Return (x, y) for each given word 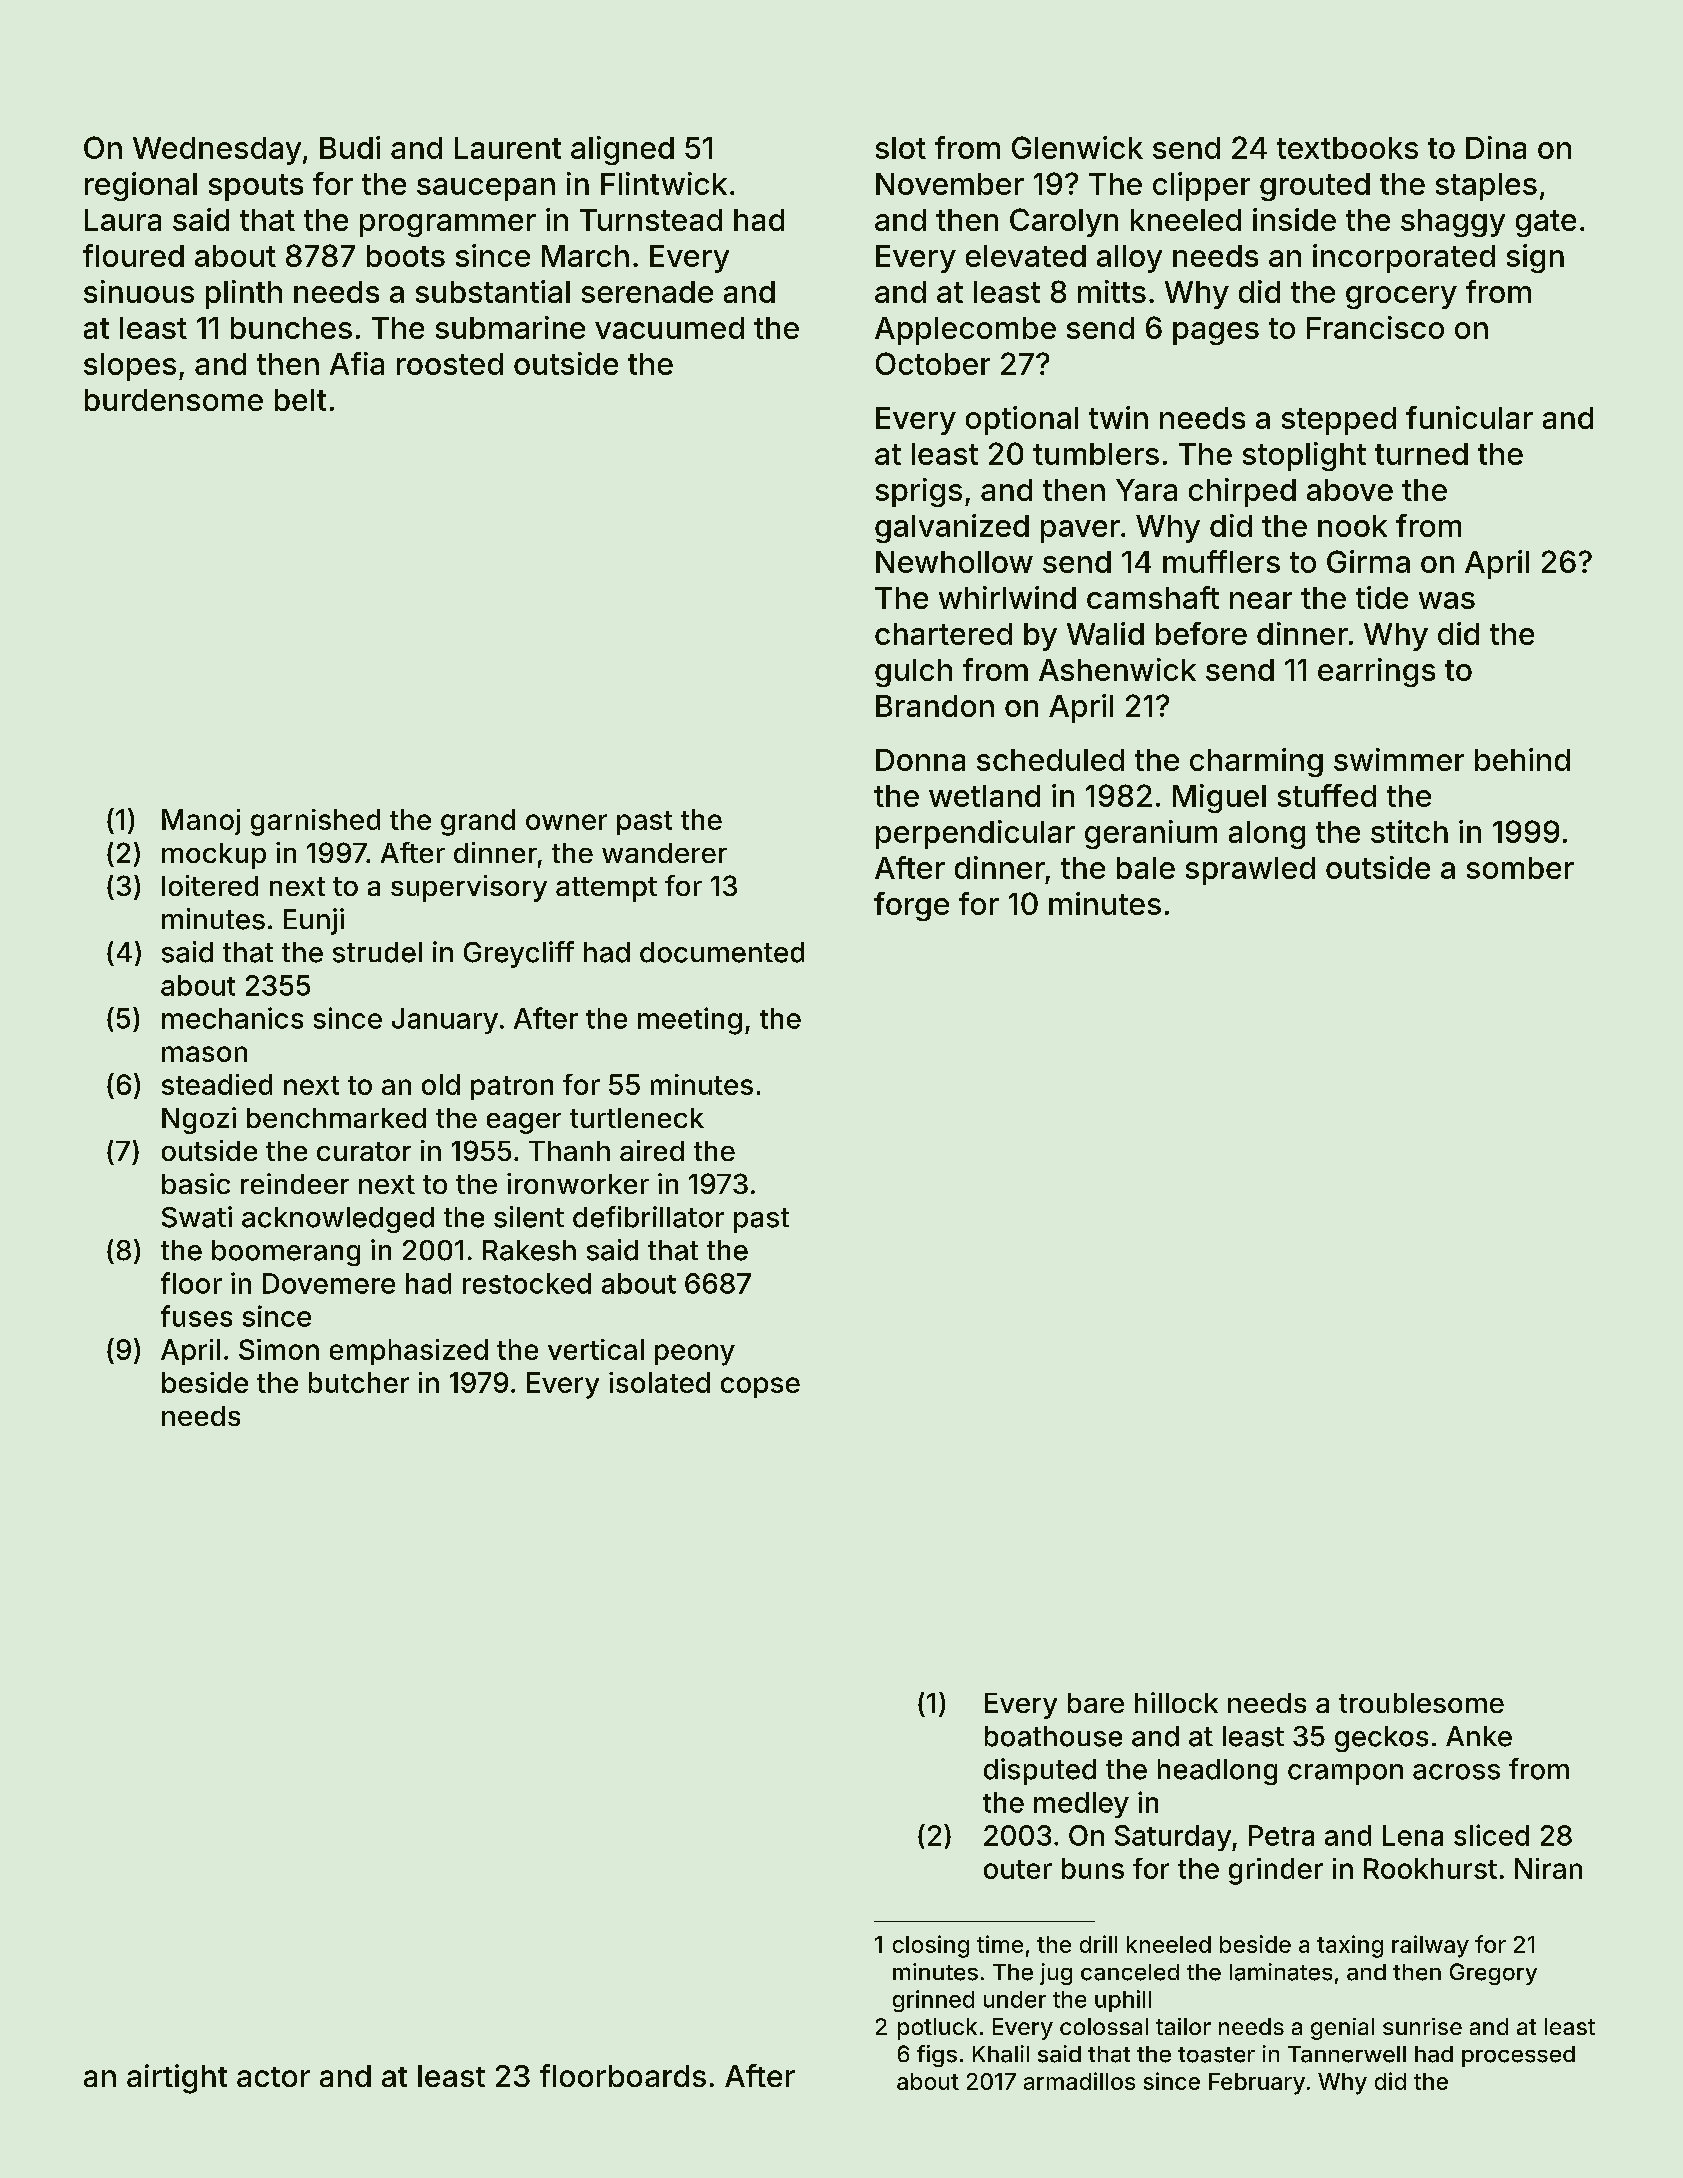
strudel (377, 952)
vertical (596, 1349)
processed (1518, 2056)
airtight (177, 2079)
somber (1520, 868)
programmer (448, 225)
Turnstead (651, 220)
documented (722, 952)
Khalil (1001, 2054)
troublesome (1421, 1703)
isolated (659, 1382)
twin (1118, 417)
